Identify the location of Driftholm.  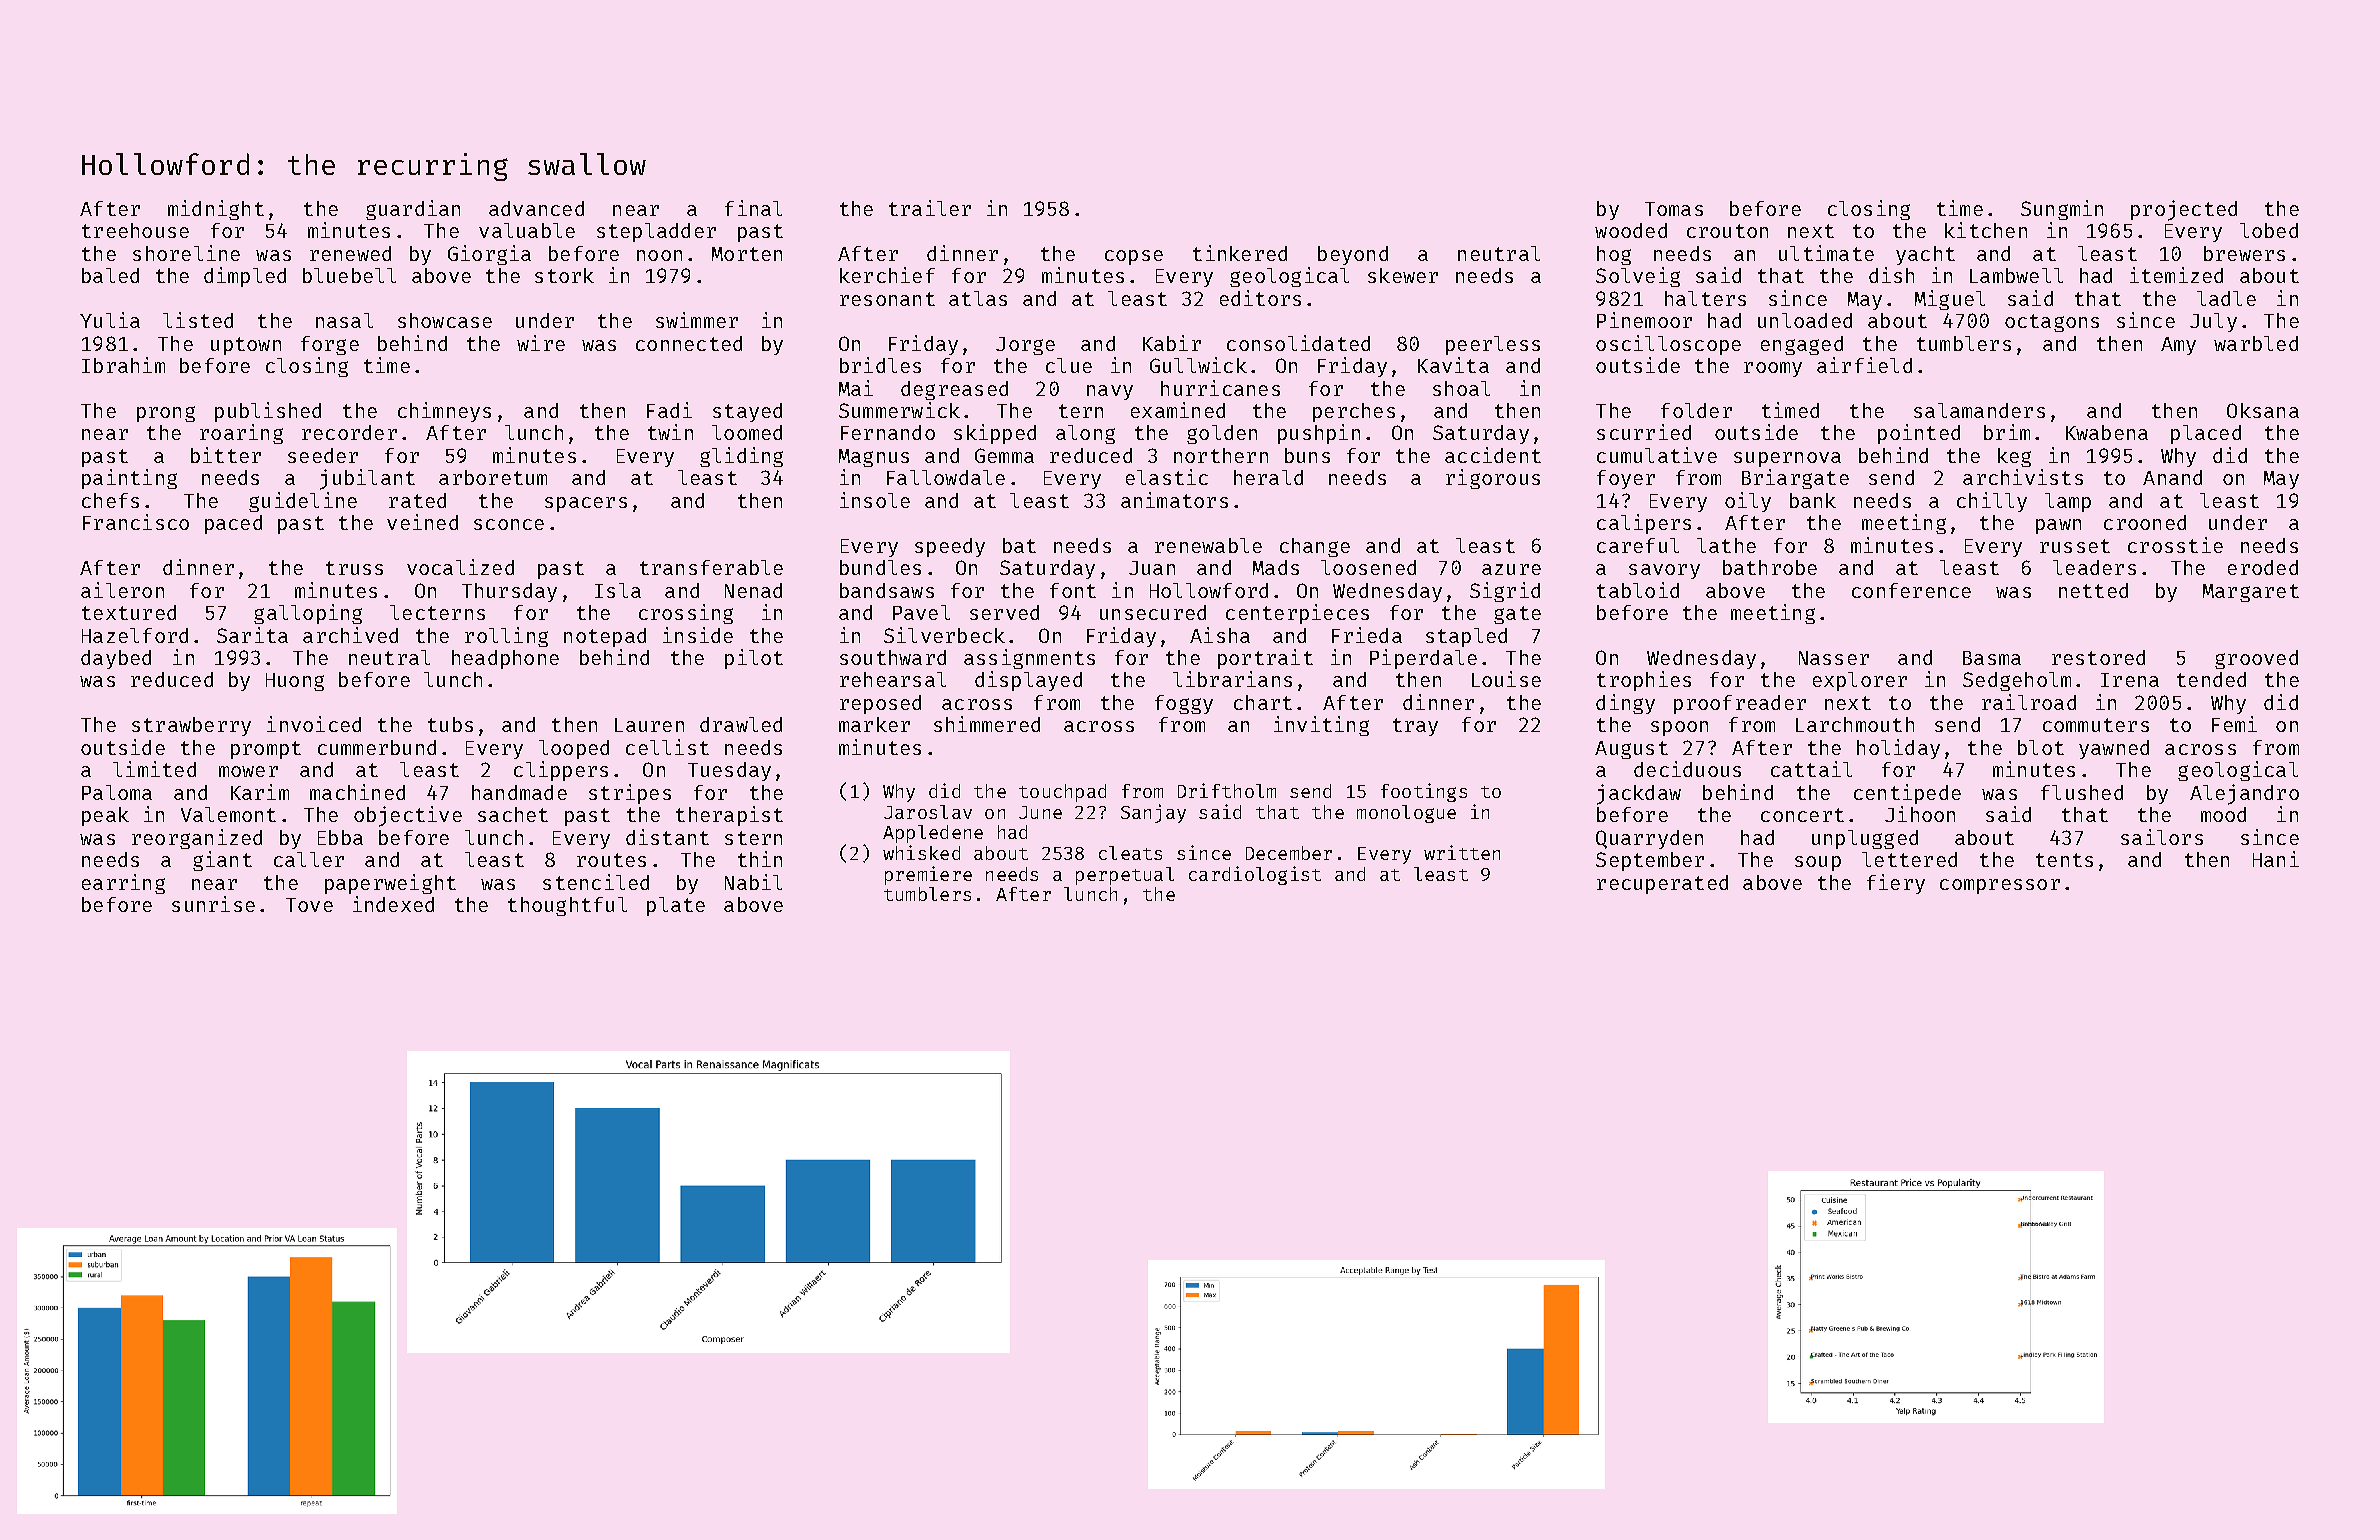
(1227, 790).
